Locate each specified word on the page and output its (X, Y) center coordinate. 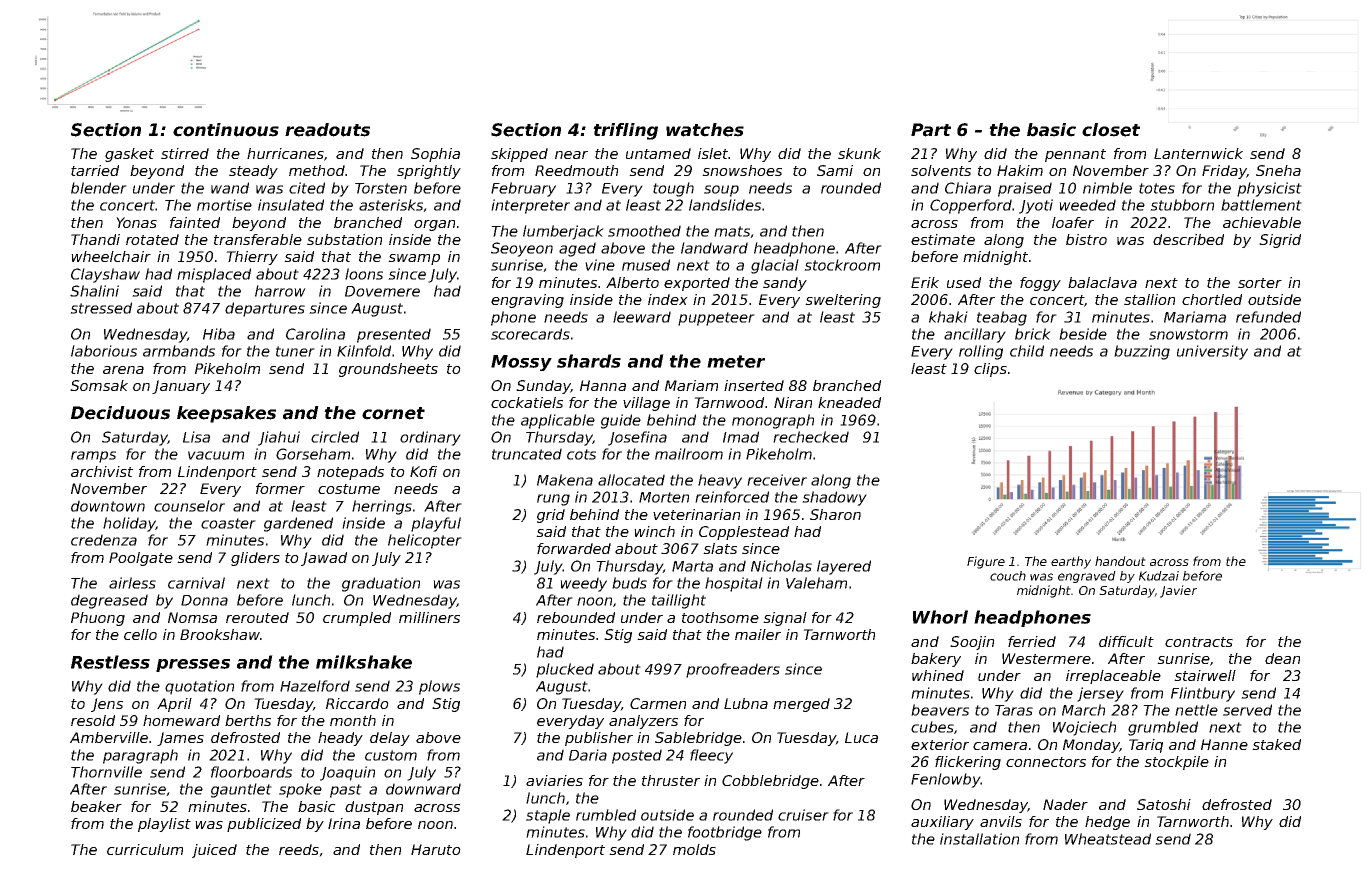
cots (581, 454)
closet (1111, 130)
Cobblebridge (770, 782)
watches (705, 130)
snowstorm (1188, 334)
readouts (327, 130)
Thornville (106, 772)
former (280, 488)
